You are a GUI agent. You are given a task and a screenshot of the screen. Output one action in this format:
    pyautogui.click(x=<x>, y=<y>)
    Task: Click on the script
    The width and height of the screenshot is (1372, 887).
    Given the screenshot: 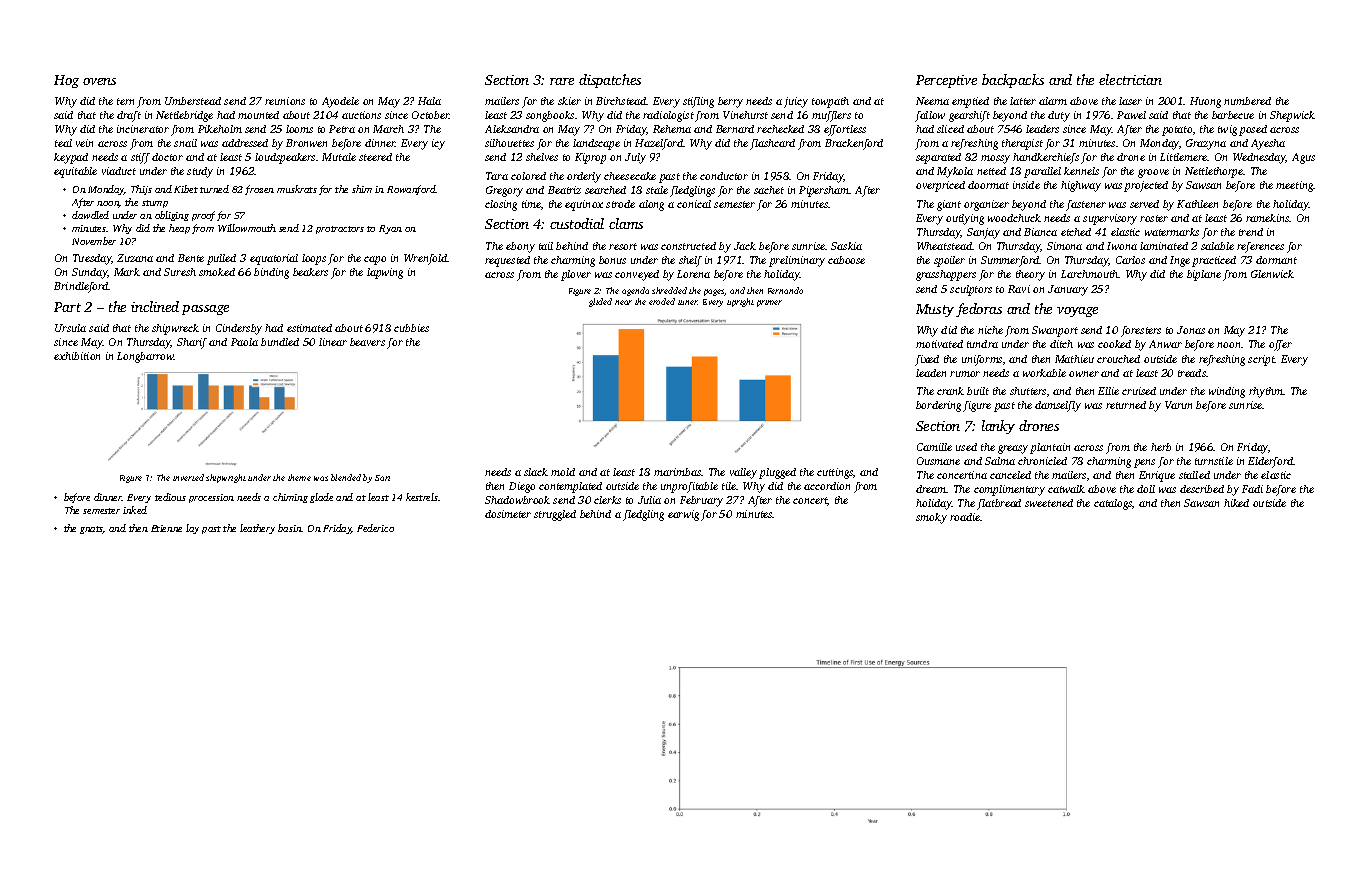 What is the action you would take?
    pyautogui.click(x=1261, y=360)
